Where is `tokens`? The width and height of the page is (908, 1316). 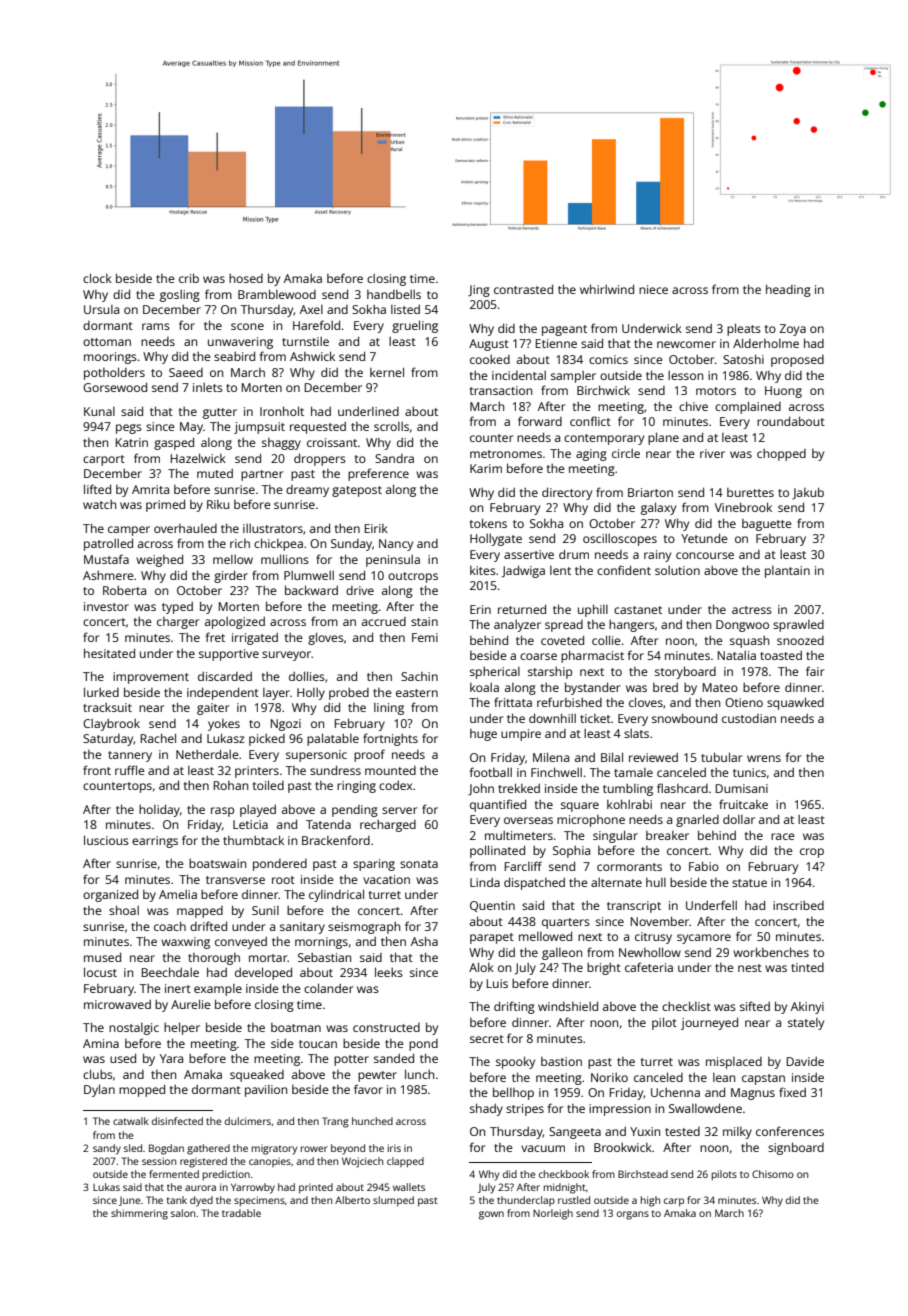
tokens is located at coordinates (488, 523).
